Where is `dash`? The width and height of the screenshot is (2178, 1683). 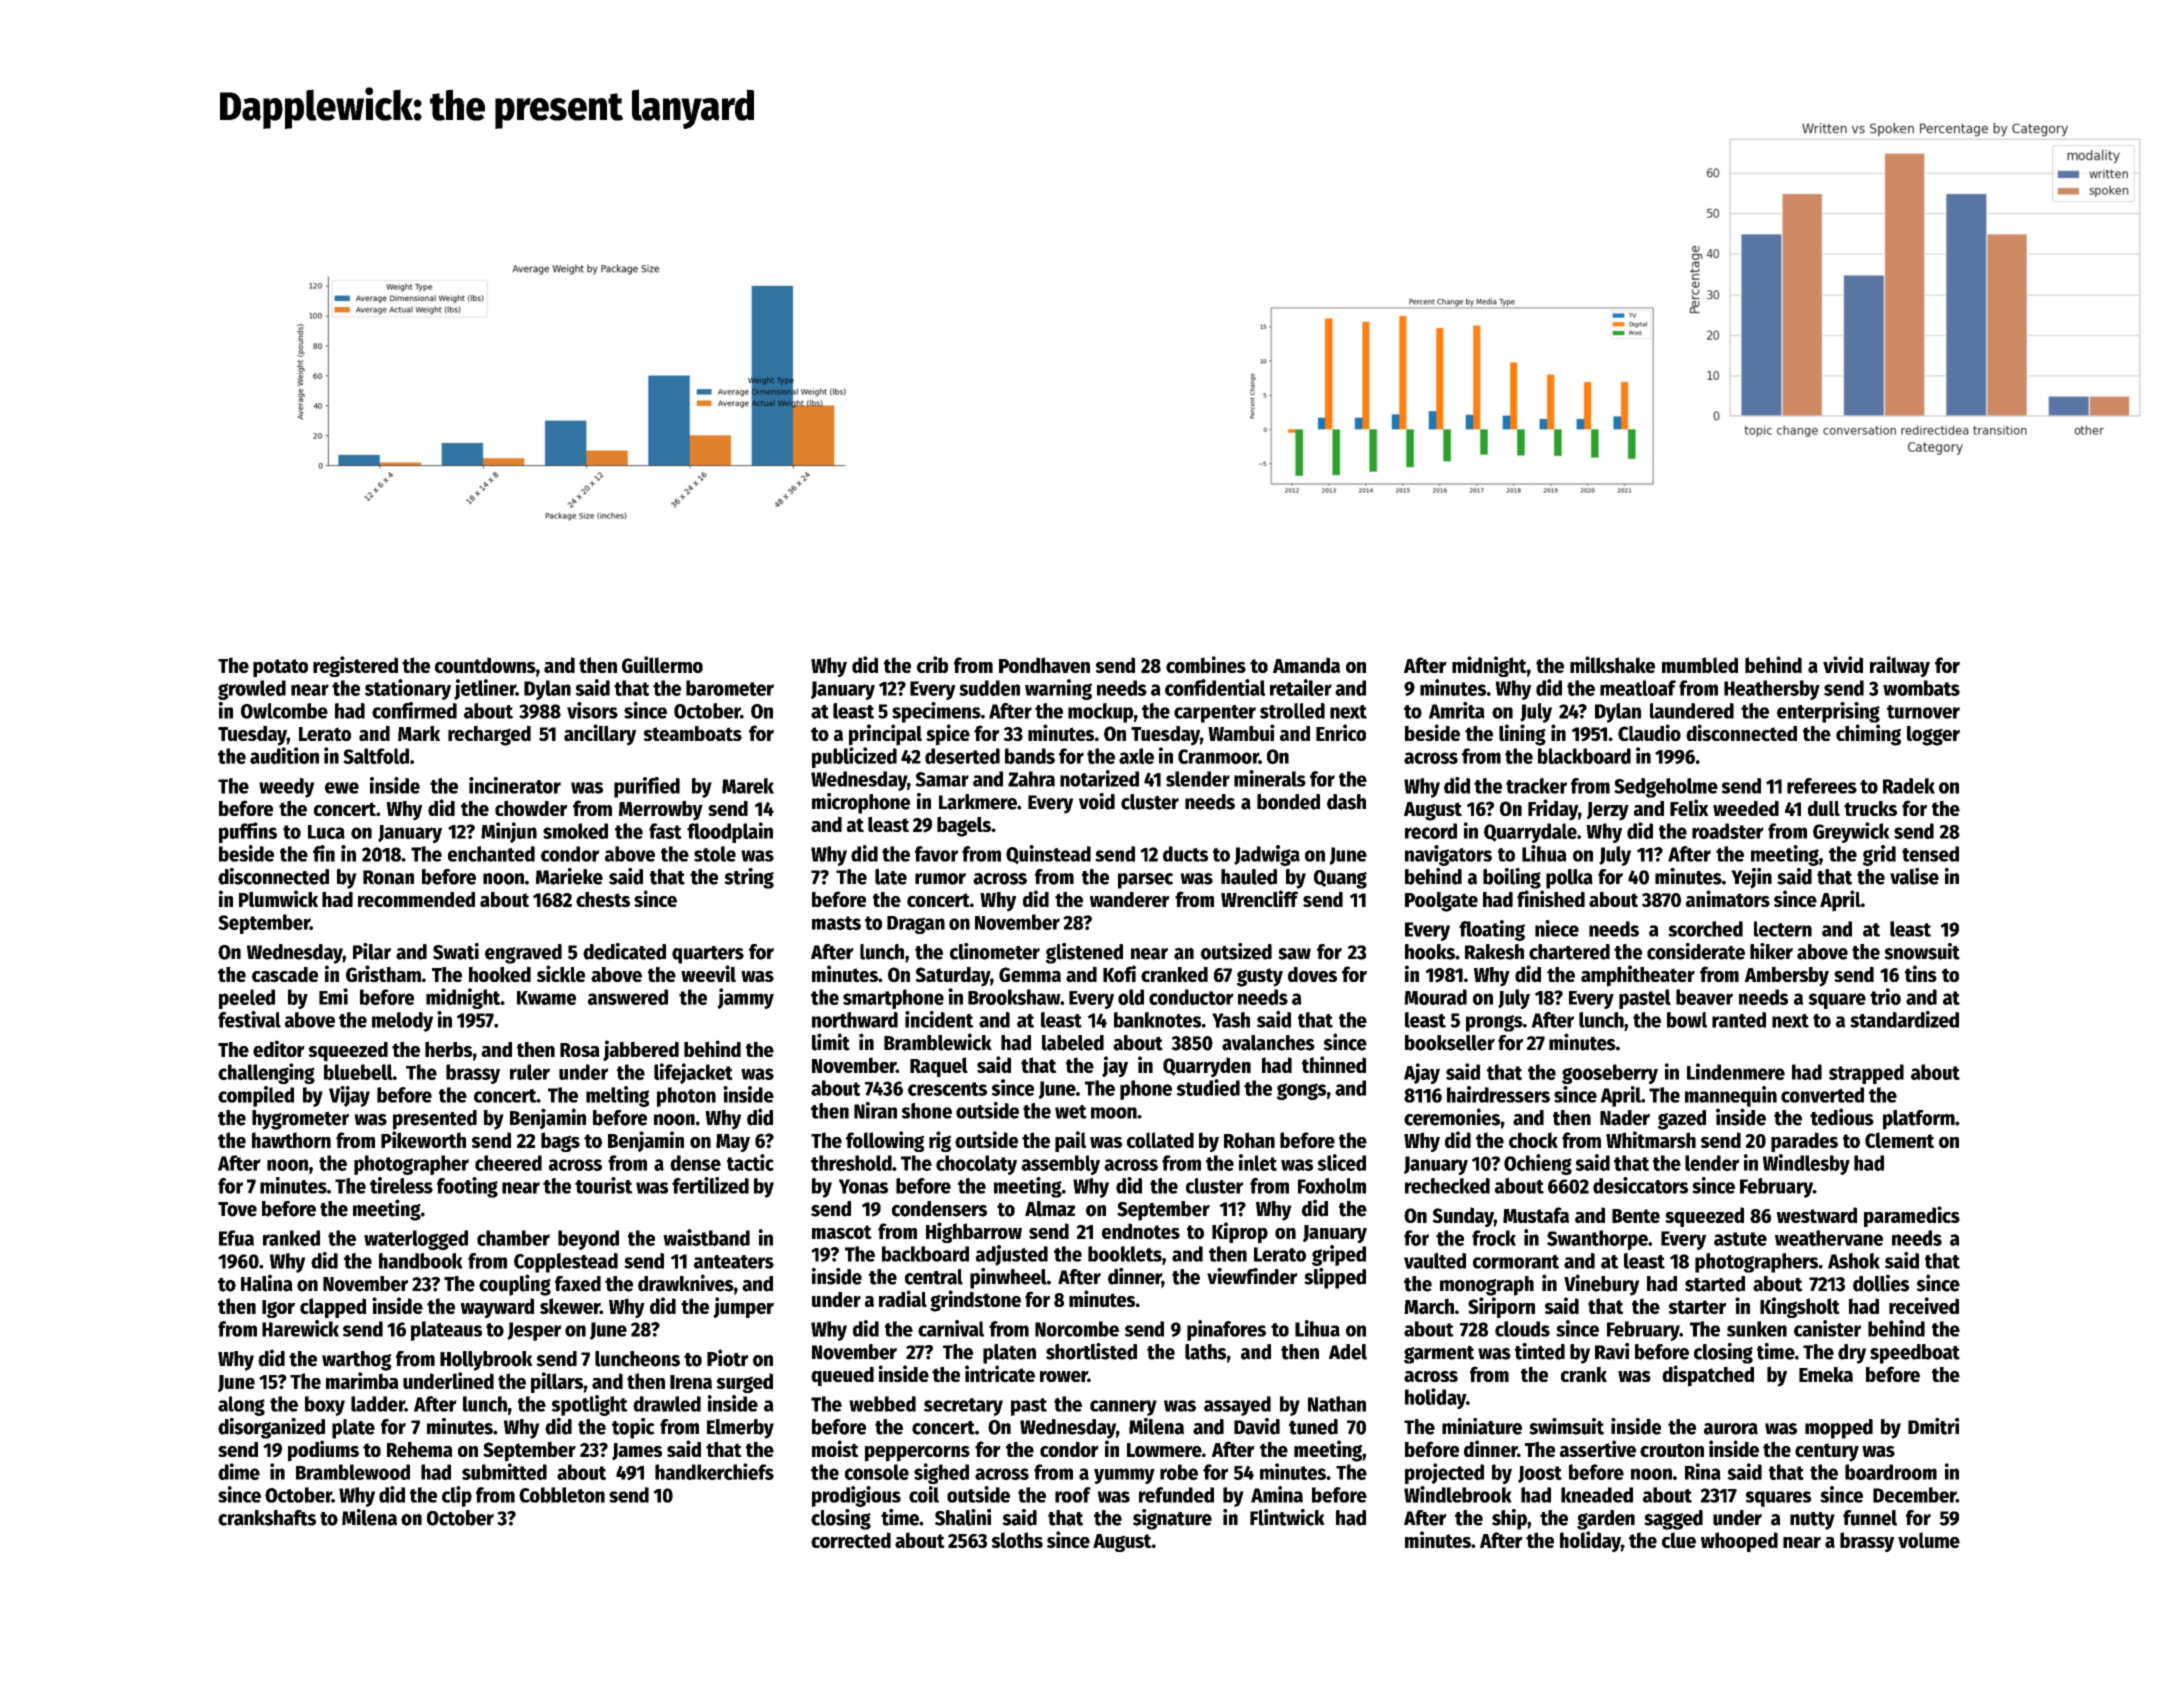 dash is located at coordinates (1346, 802).
